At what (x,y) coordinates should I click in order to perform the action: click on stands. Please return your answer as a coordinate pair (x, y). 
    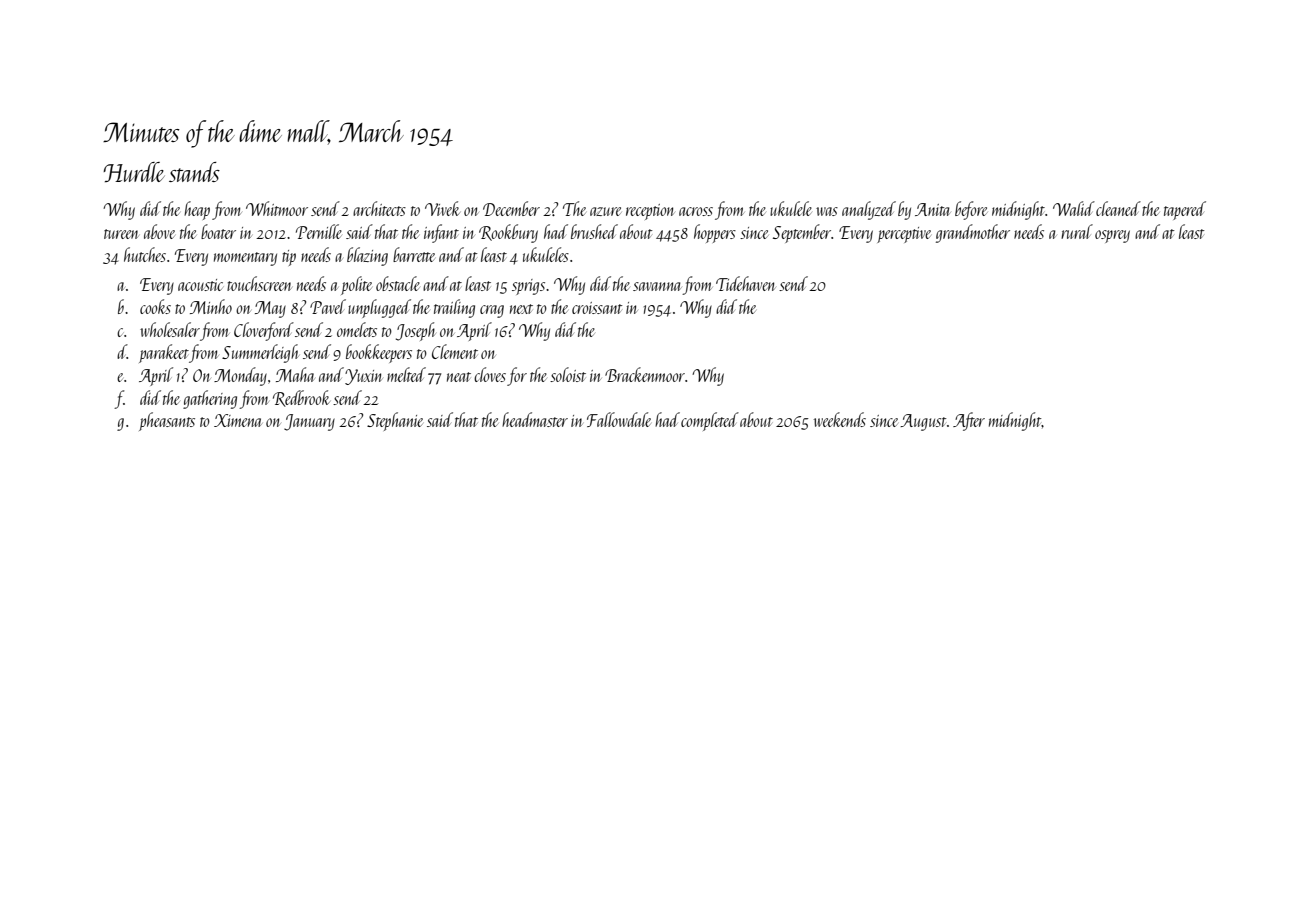
    Looking at the image, I should click on (194, 172).
